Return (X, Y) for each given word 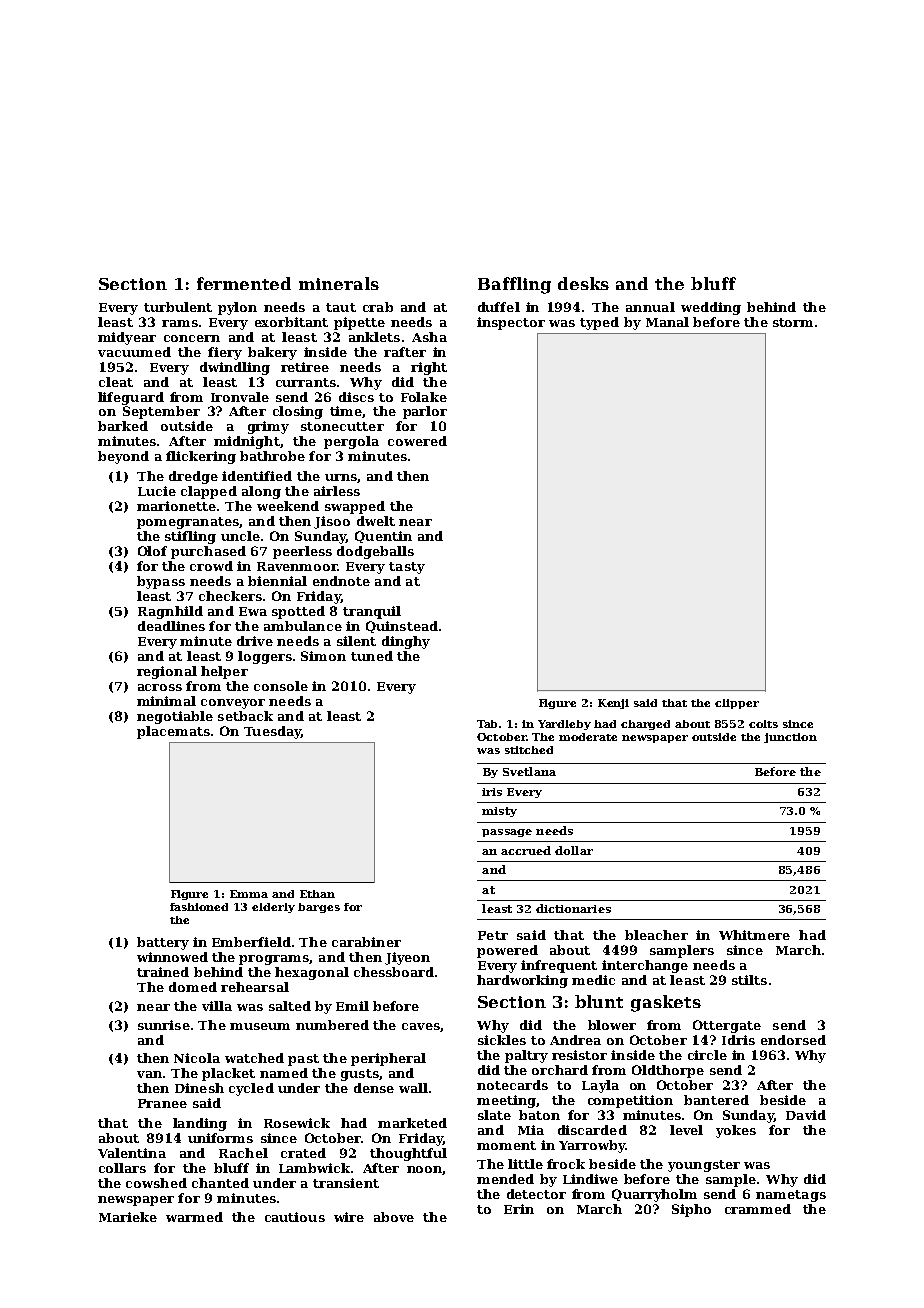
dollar (574, 850)
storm (793, 322)
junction (790, 738)
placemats (173, 732)
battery (163, 943)
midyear (127, 338)
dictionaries (573, 908)
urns (341, 477)
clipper (737, 704)
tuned (372, 656)
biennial (277, 581)
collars (122, 1168)
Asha (429, 337)
